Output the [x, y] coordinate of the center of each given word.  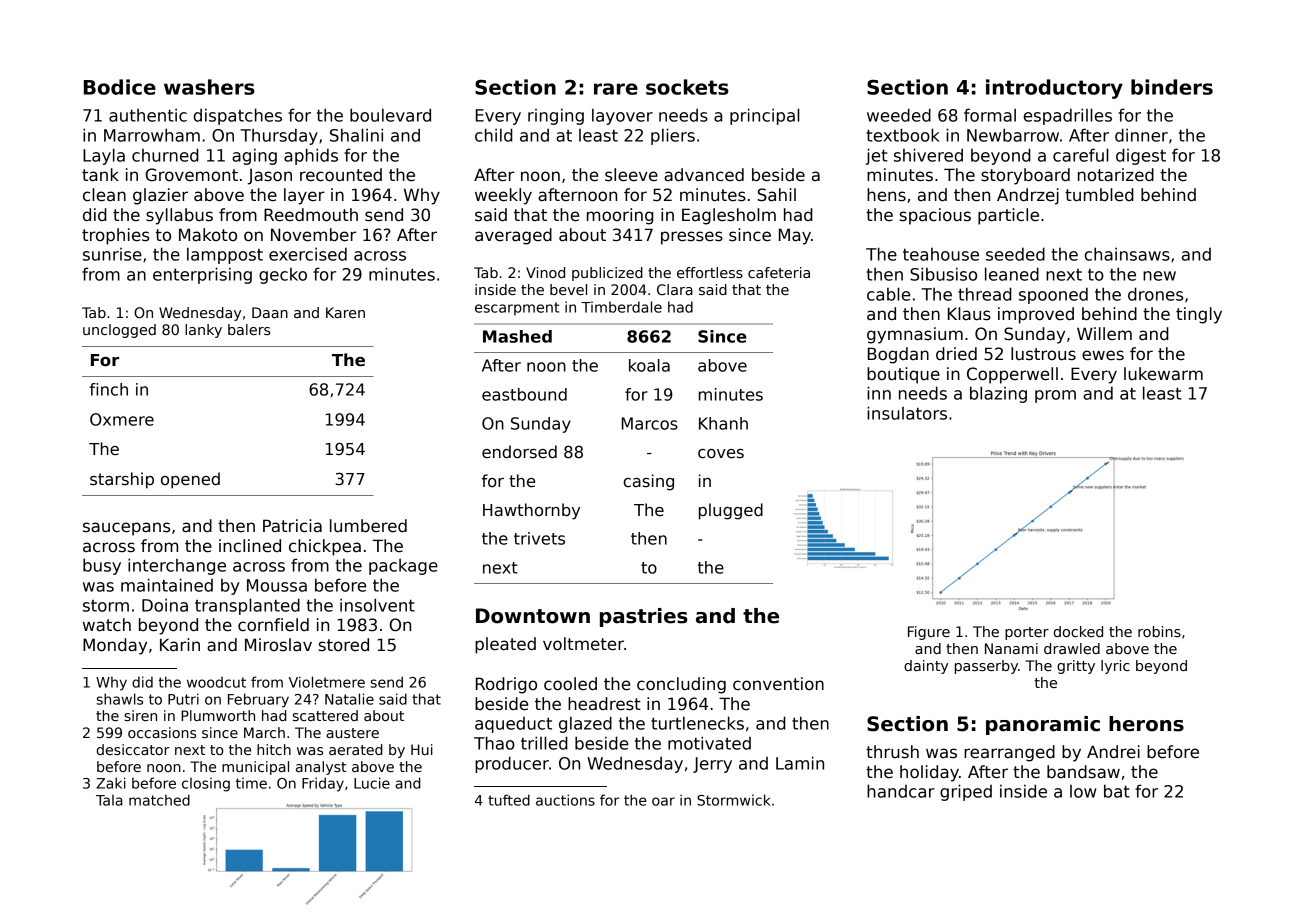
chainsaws [1127, 254]
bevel [568, 289]
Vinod [545, 272]
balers [249, 329]
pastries [644, 617]
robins [1159, 631]
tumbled [1099, 195]
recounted [341, 175]
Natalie [349, 699]
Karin [180, 644]
